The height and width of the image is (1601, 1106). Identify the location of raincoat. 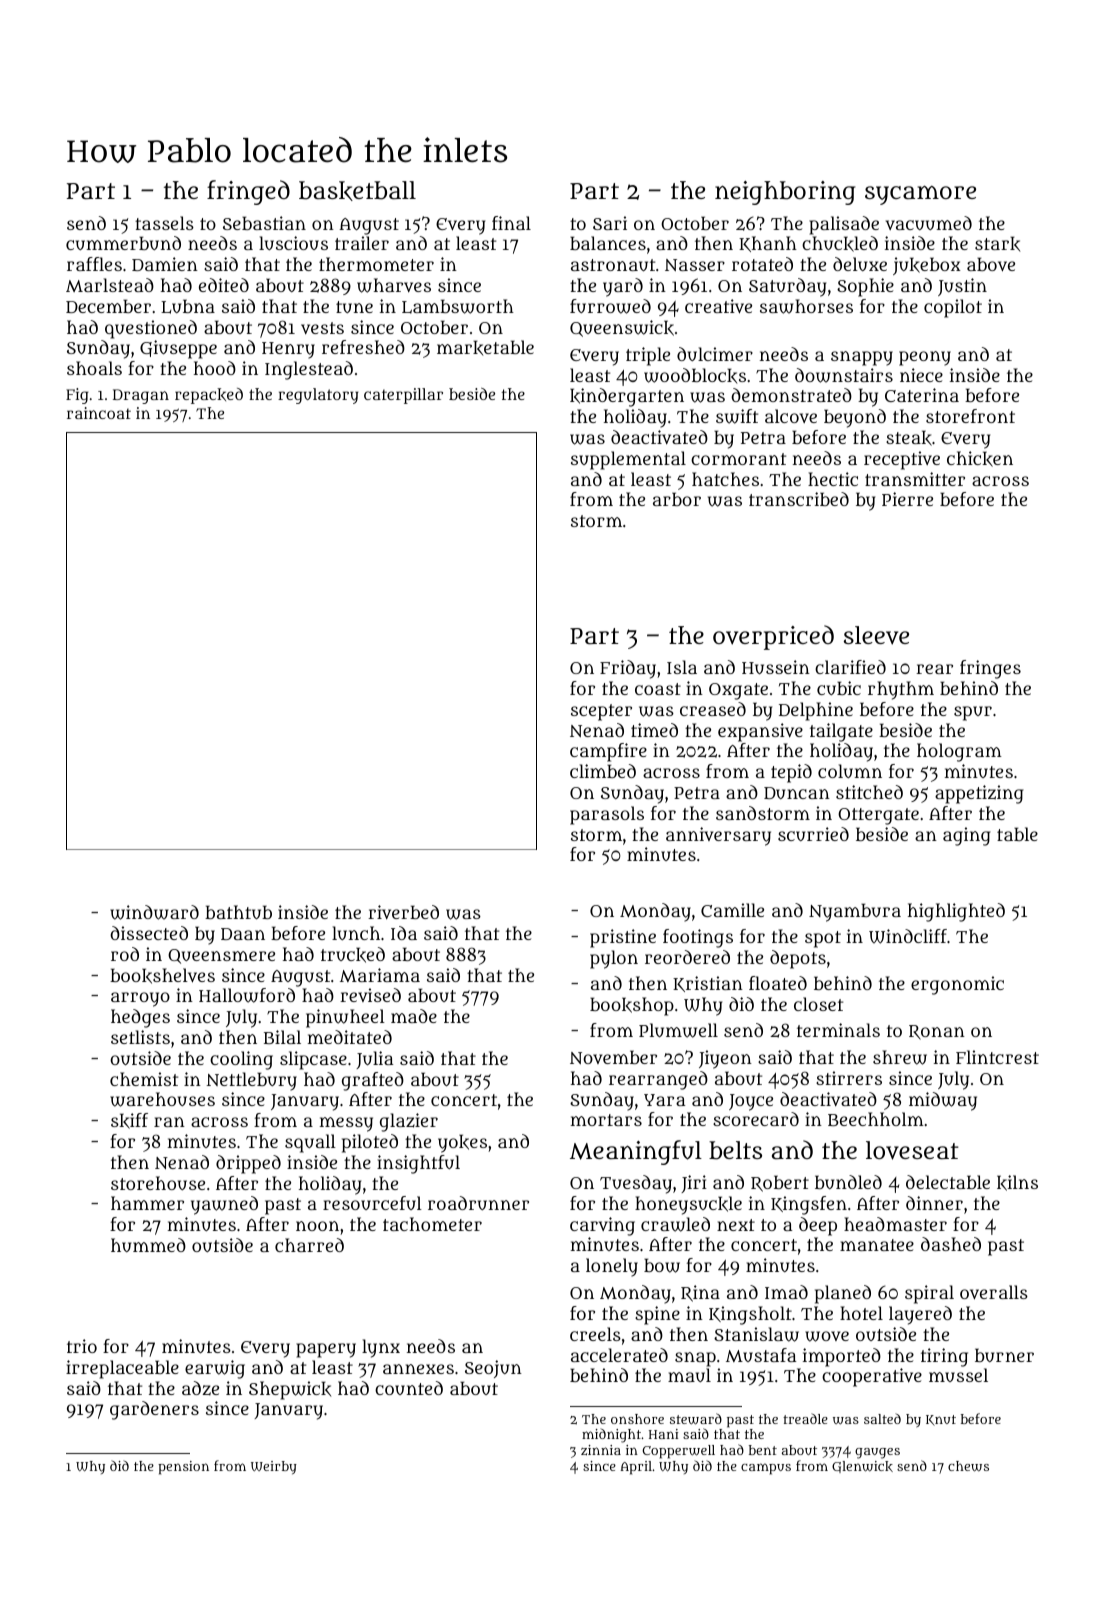
(99, 413).
